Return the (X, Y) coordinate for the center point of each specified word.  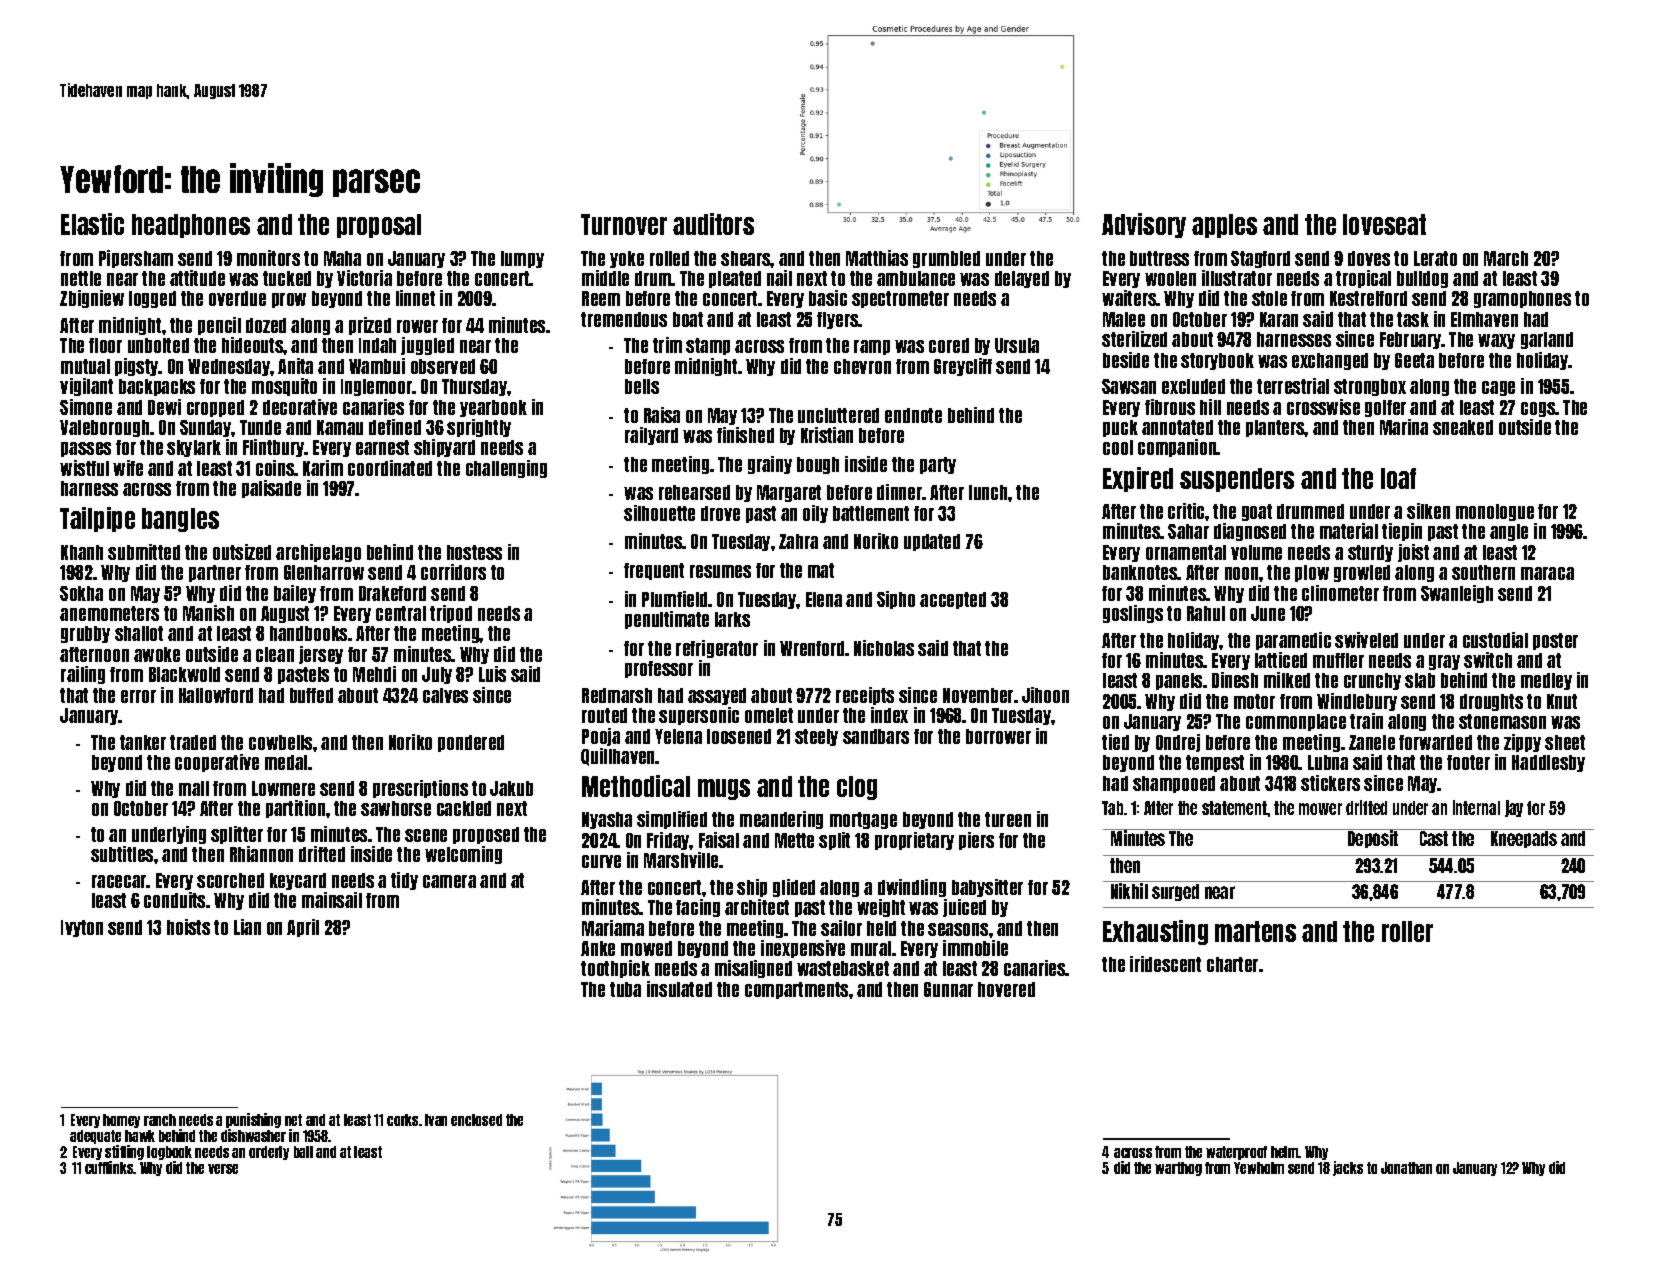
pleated (735, 279)
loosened (739, 736)
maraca (1547, 573)
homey (121, 1121)
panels (1179, 681)
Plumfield (674, 599)
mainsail (332, 900)
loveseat (1384, 224)
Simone (86, 407)
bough (818, 465)
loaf (1398, 478)
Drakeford (392, 593)
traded (193, 742)
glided (794, 888)
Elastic (92, 224)
